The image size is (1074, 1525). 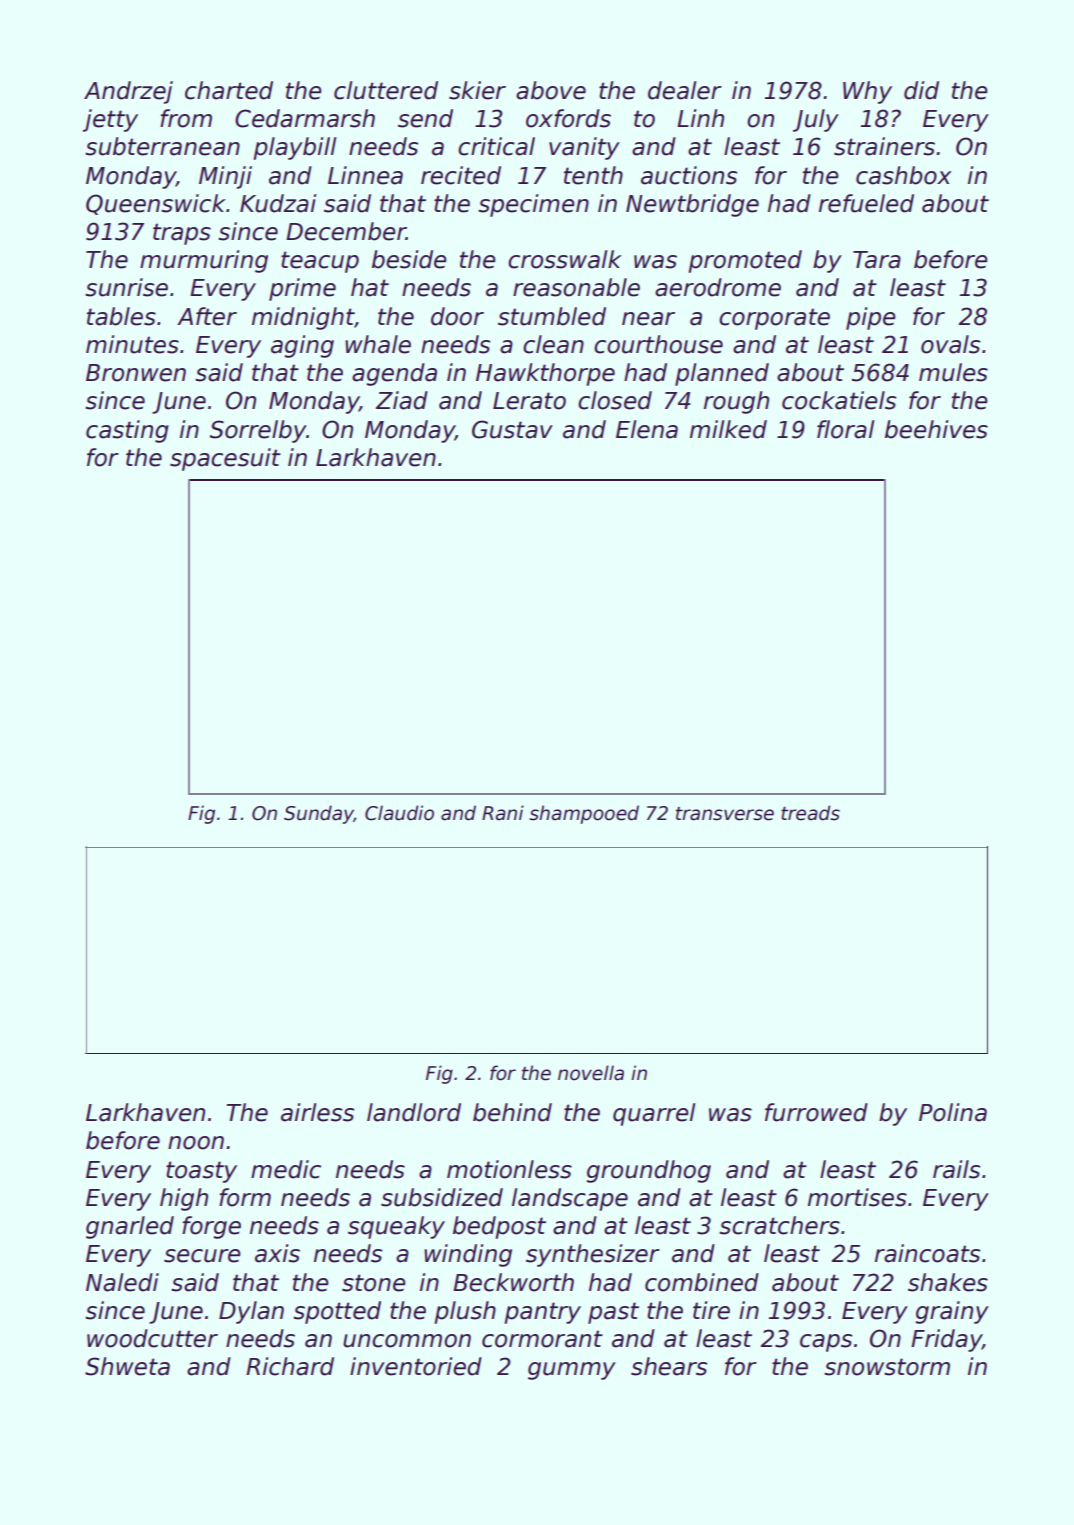 What do you see at coordinates (127, 1366) in the screenshot?
I see `Shweta` at bounding box center [127, 1366].
